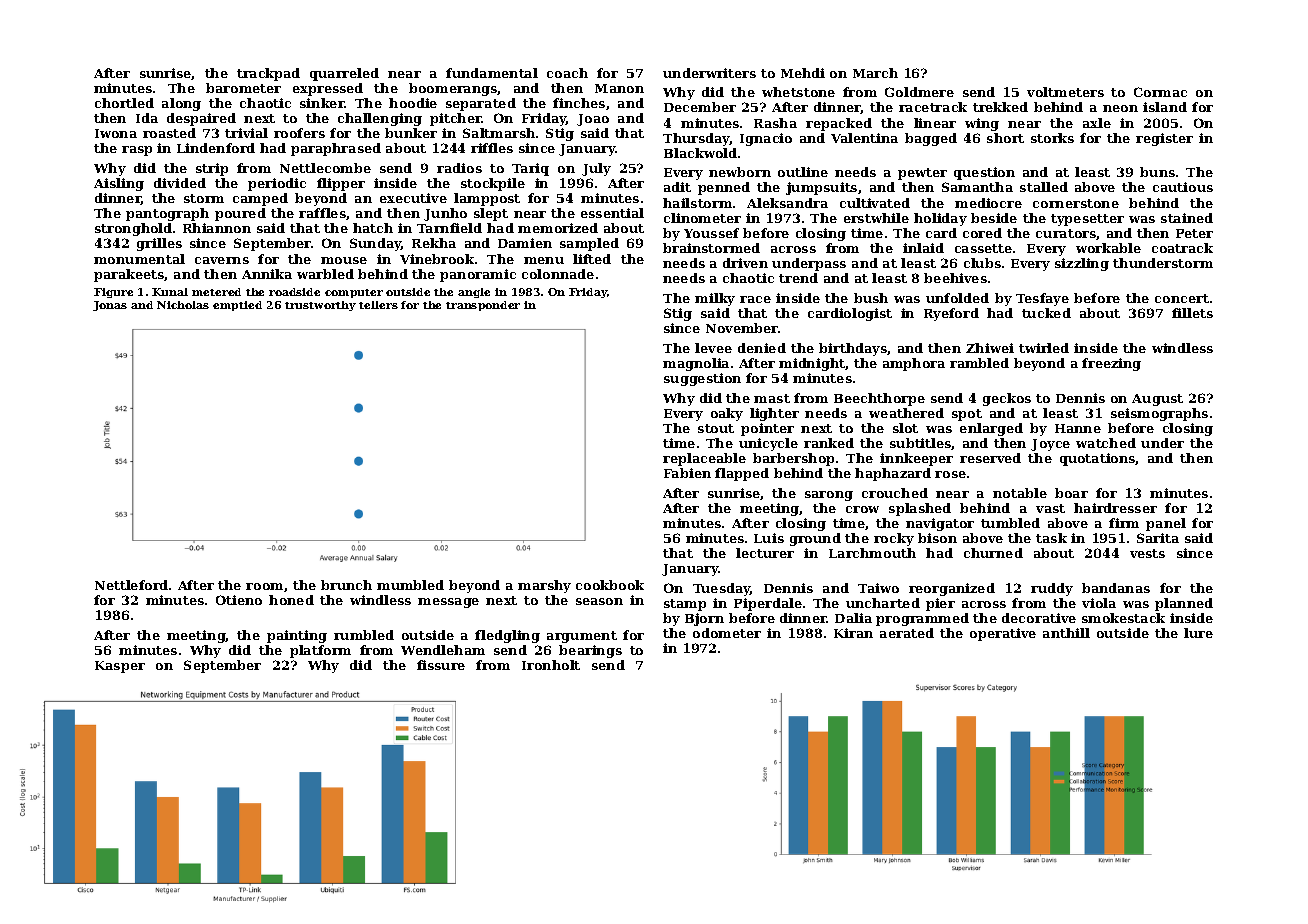 The width and height of the screenshot is (1308, 924). I want to click on anthill, so click(1066, 633).
